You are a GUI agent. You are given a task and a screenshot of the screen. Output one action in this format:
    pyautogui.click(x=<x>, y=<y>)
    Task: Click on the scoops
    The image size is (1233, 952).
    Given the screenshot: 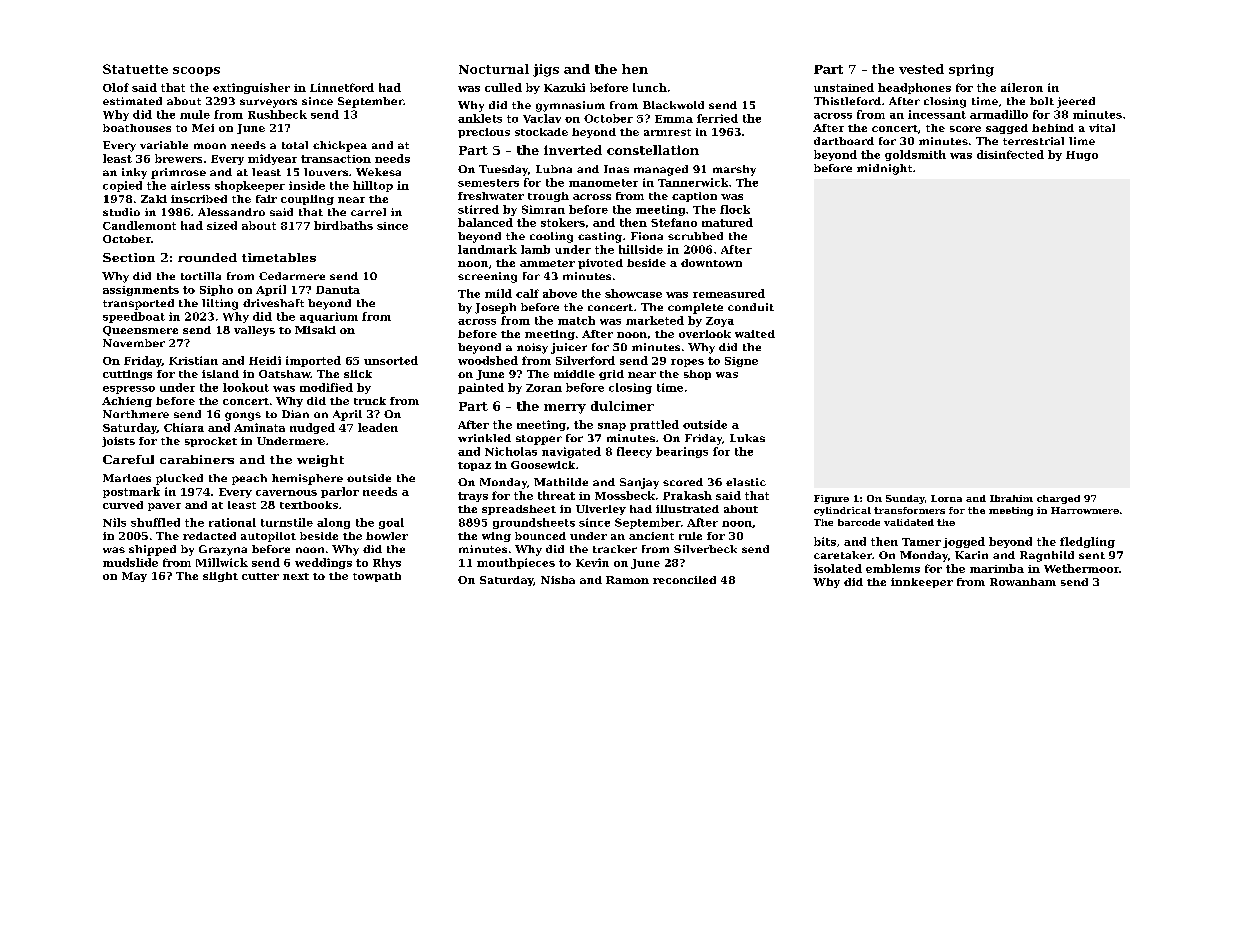 What is the action you would take?
    pyautogui.click(x=196, y=71)
